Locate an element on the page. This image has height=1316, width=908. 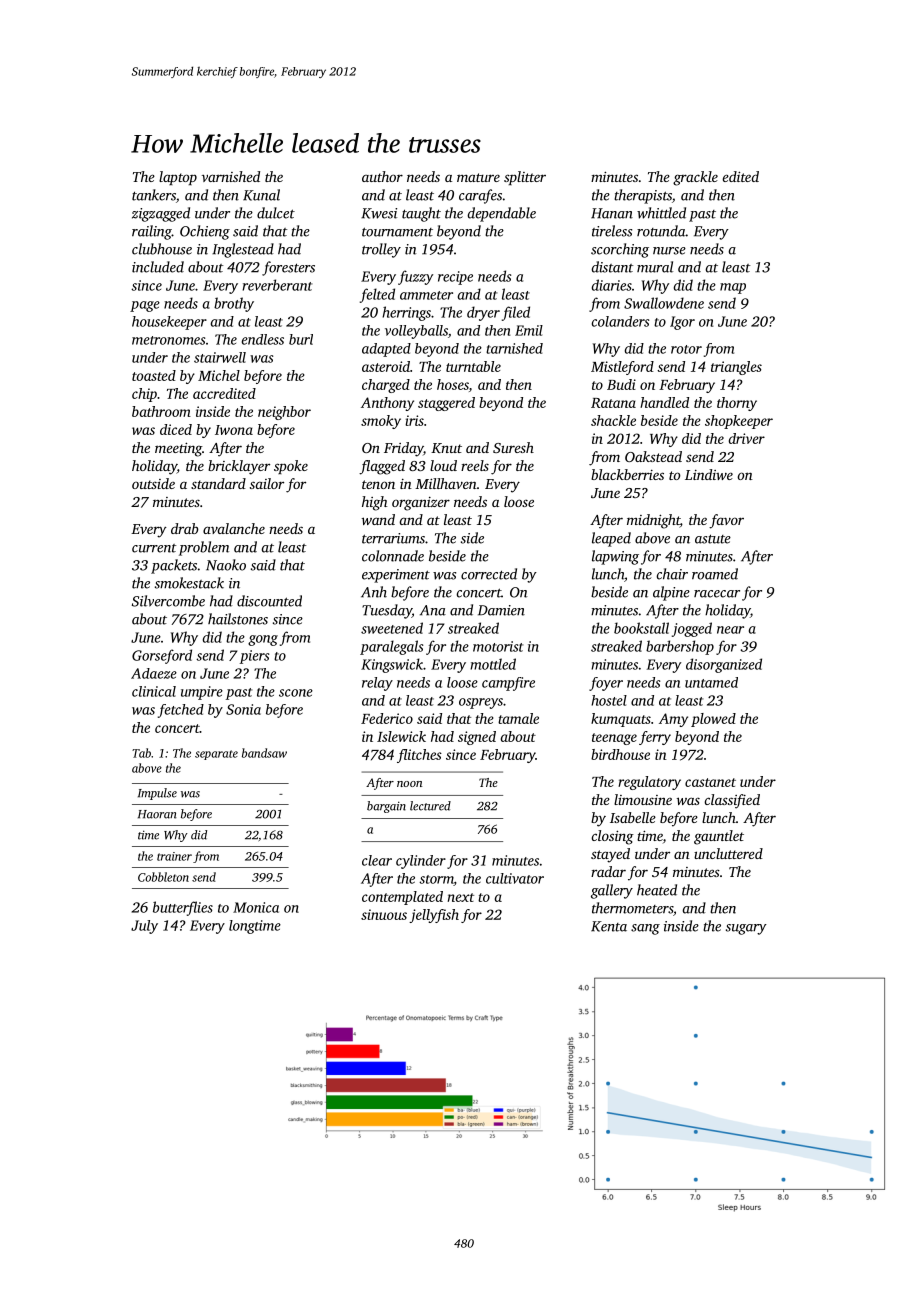
Anh is located at coordinates (374, 592).
